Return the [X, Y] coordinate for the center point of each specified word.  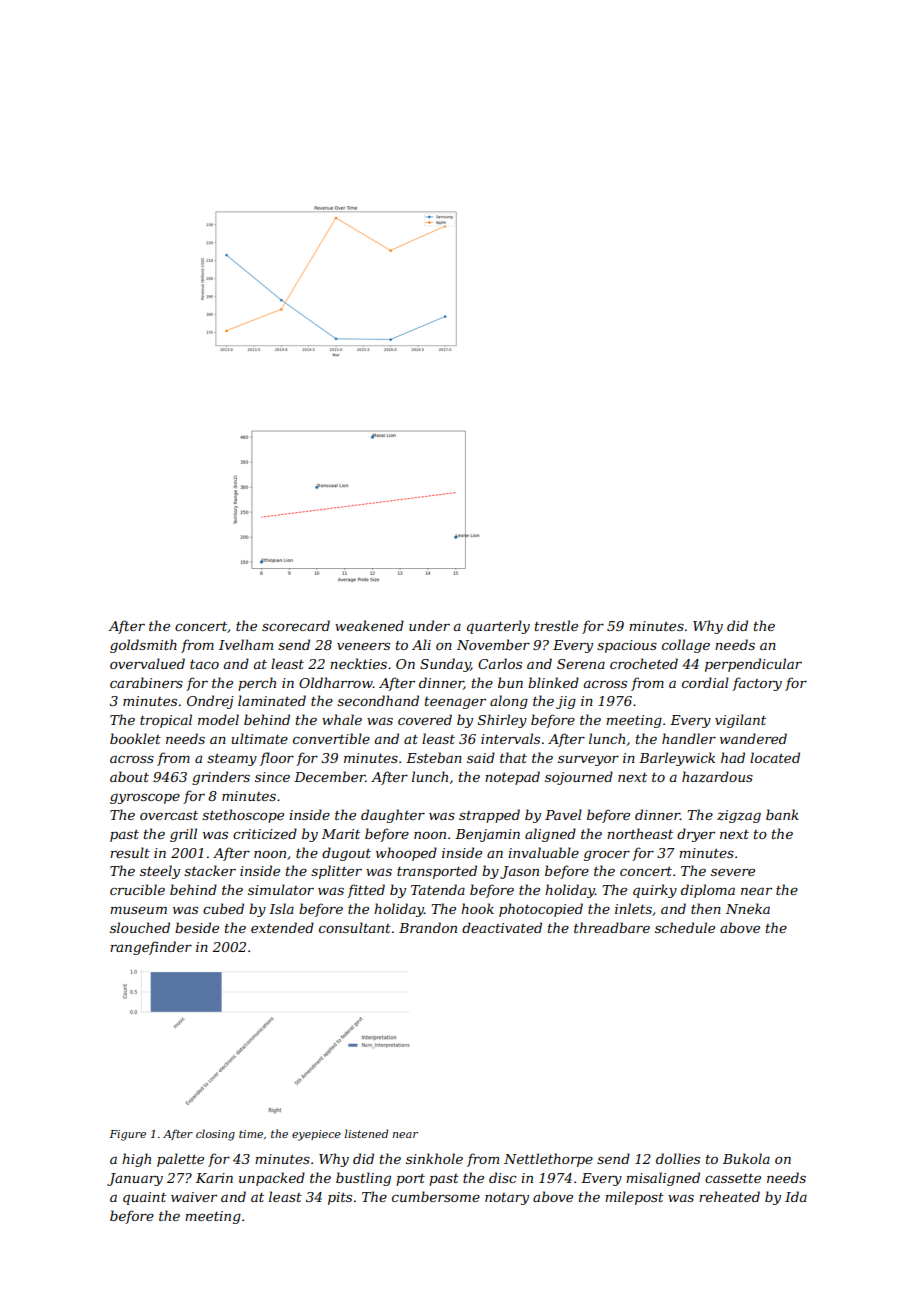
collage [686, 646]
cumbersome [436, 1196]
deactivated [502, 927]
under [429, 625]
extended [282, 927]
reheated [729, 1196]
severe [733, 872]
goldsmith [143, 646]
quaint [144, 1198]
